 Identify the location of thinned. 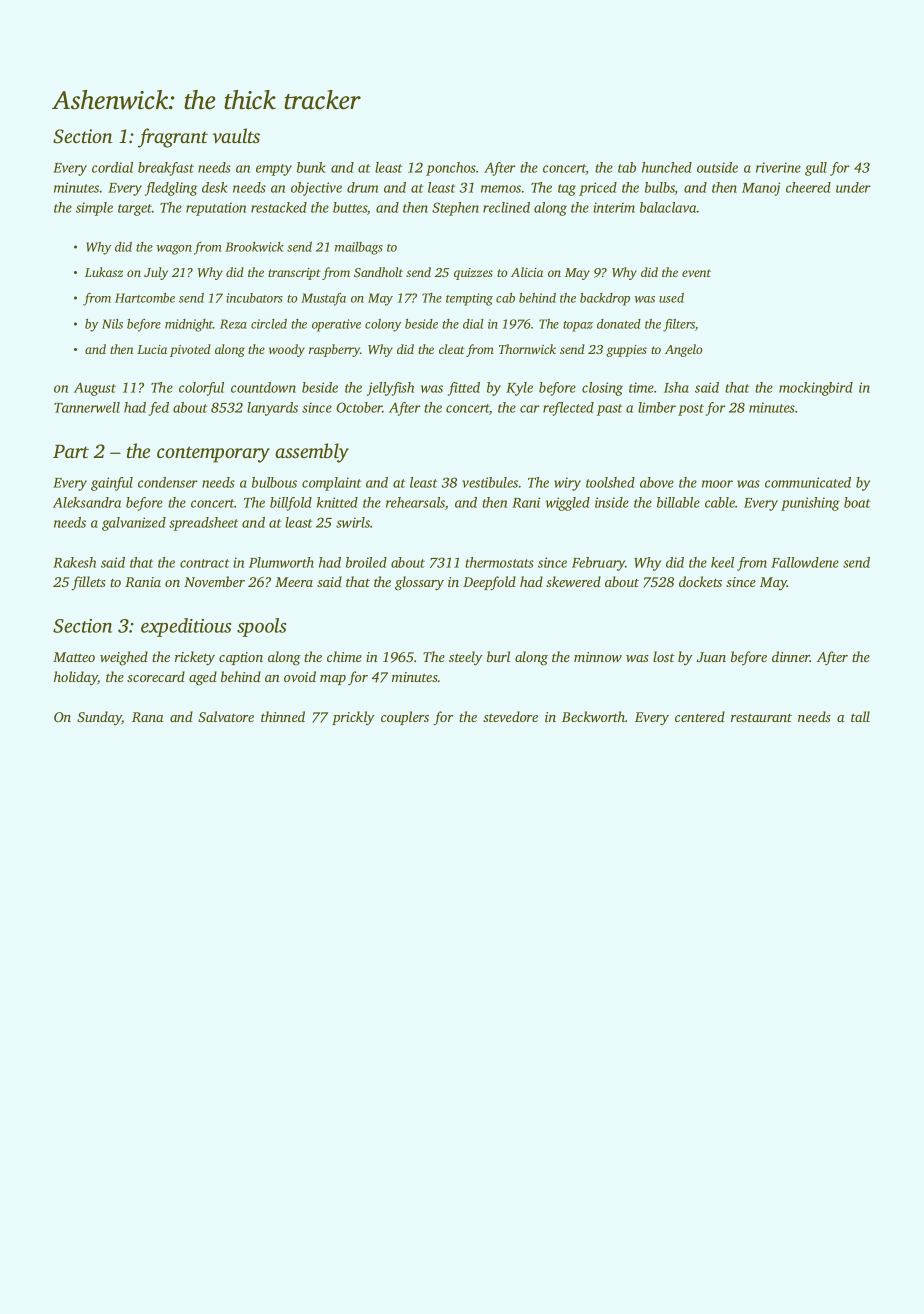
(283, 716).
